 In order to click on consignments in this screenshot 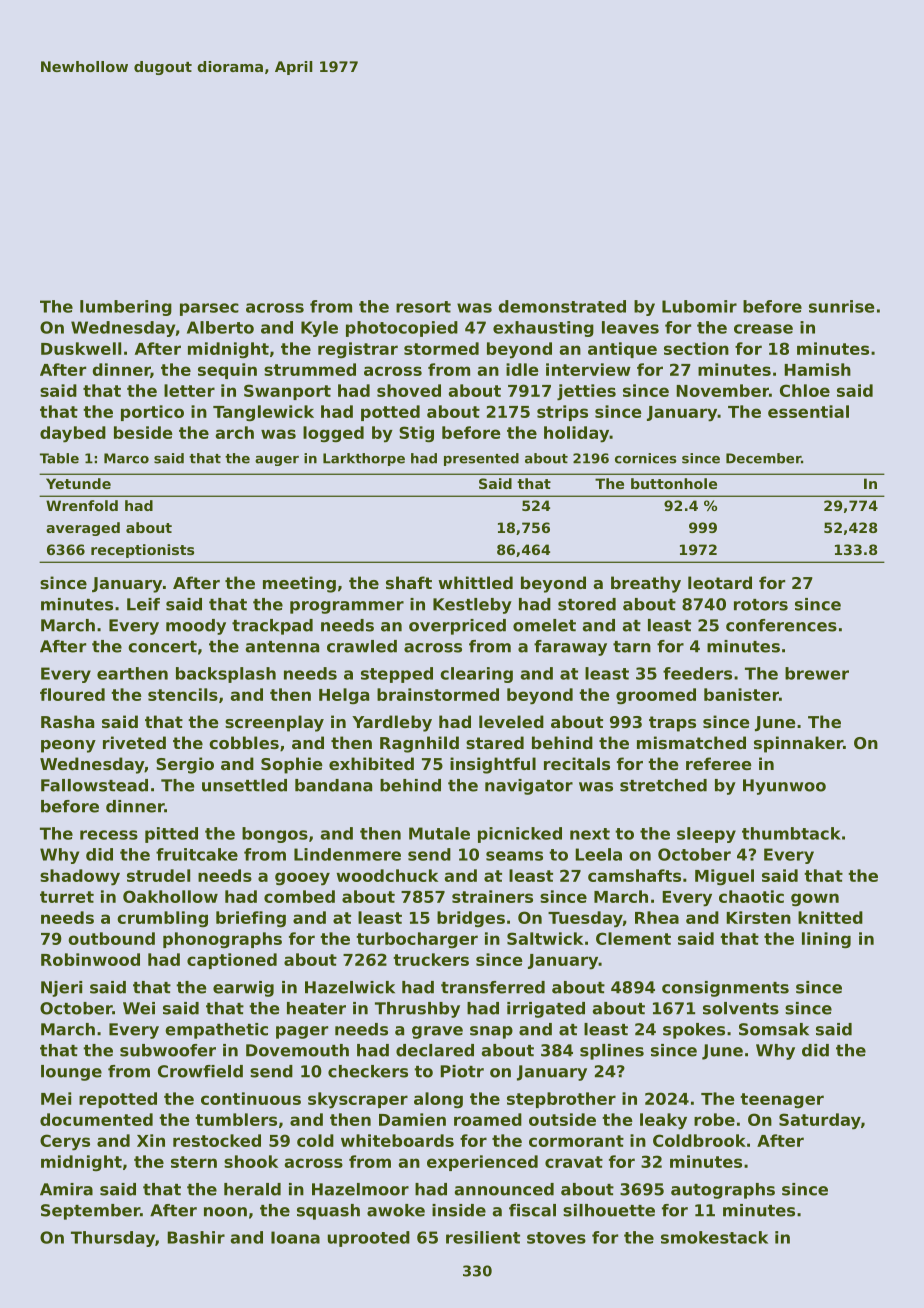, I will do `click(725, 989)`.
